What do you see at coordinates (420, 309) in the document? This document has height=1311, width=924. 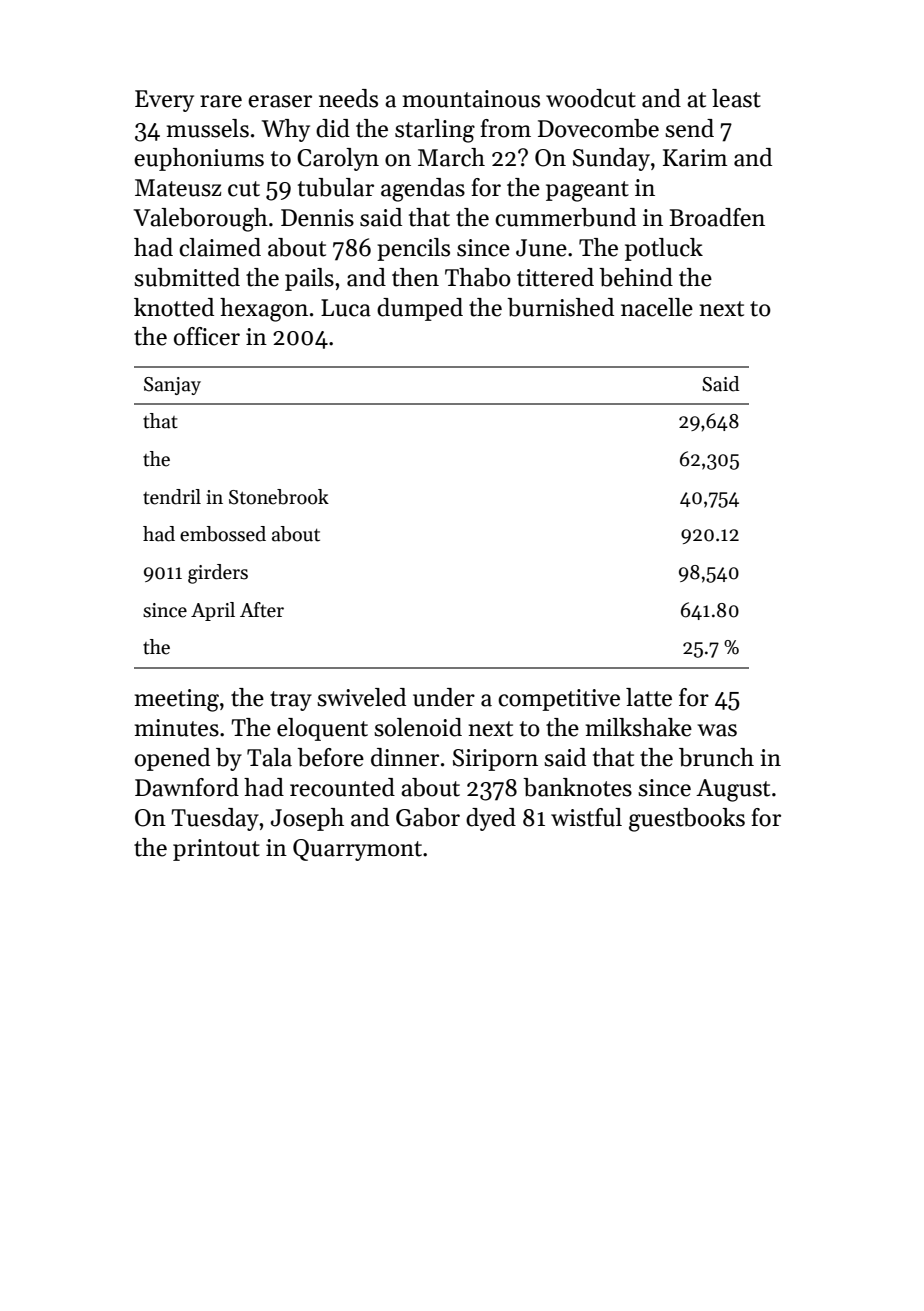 I see `dumped` at bounding box center [420, 309].
